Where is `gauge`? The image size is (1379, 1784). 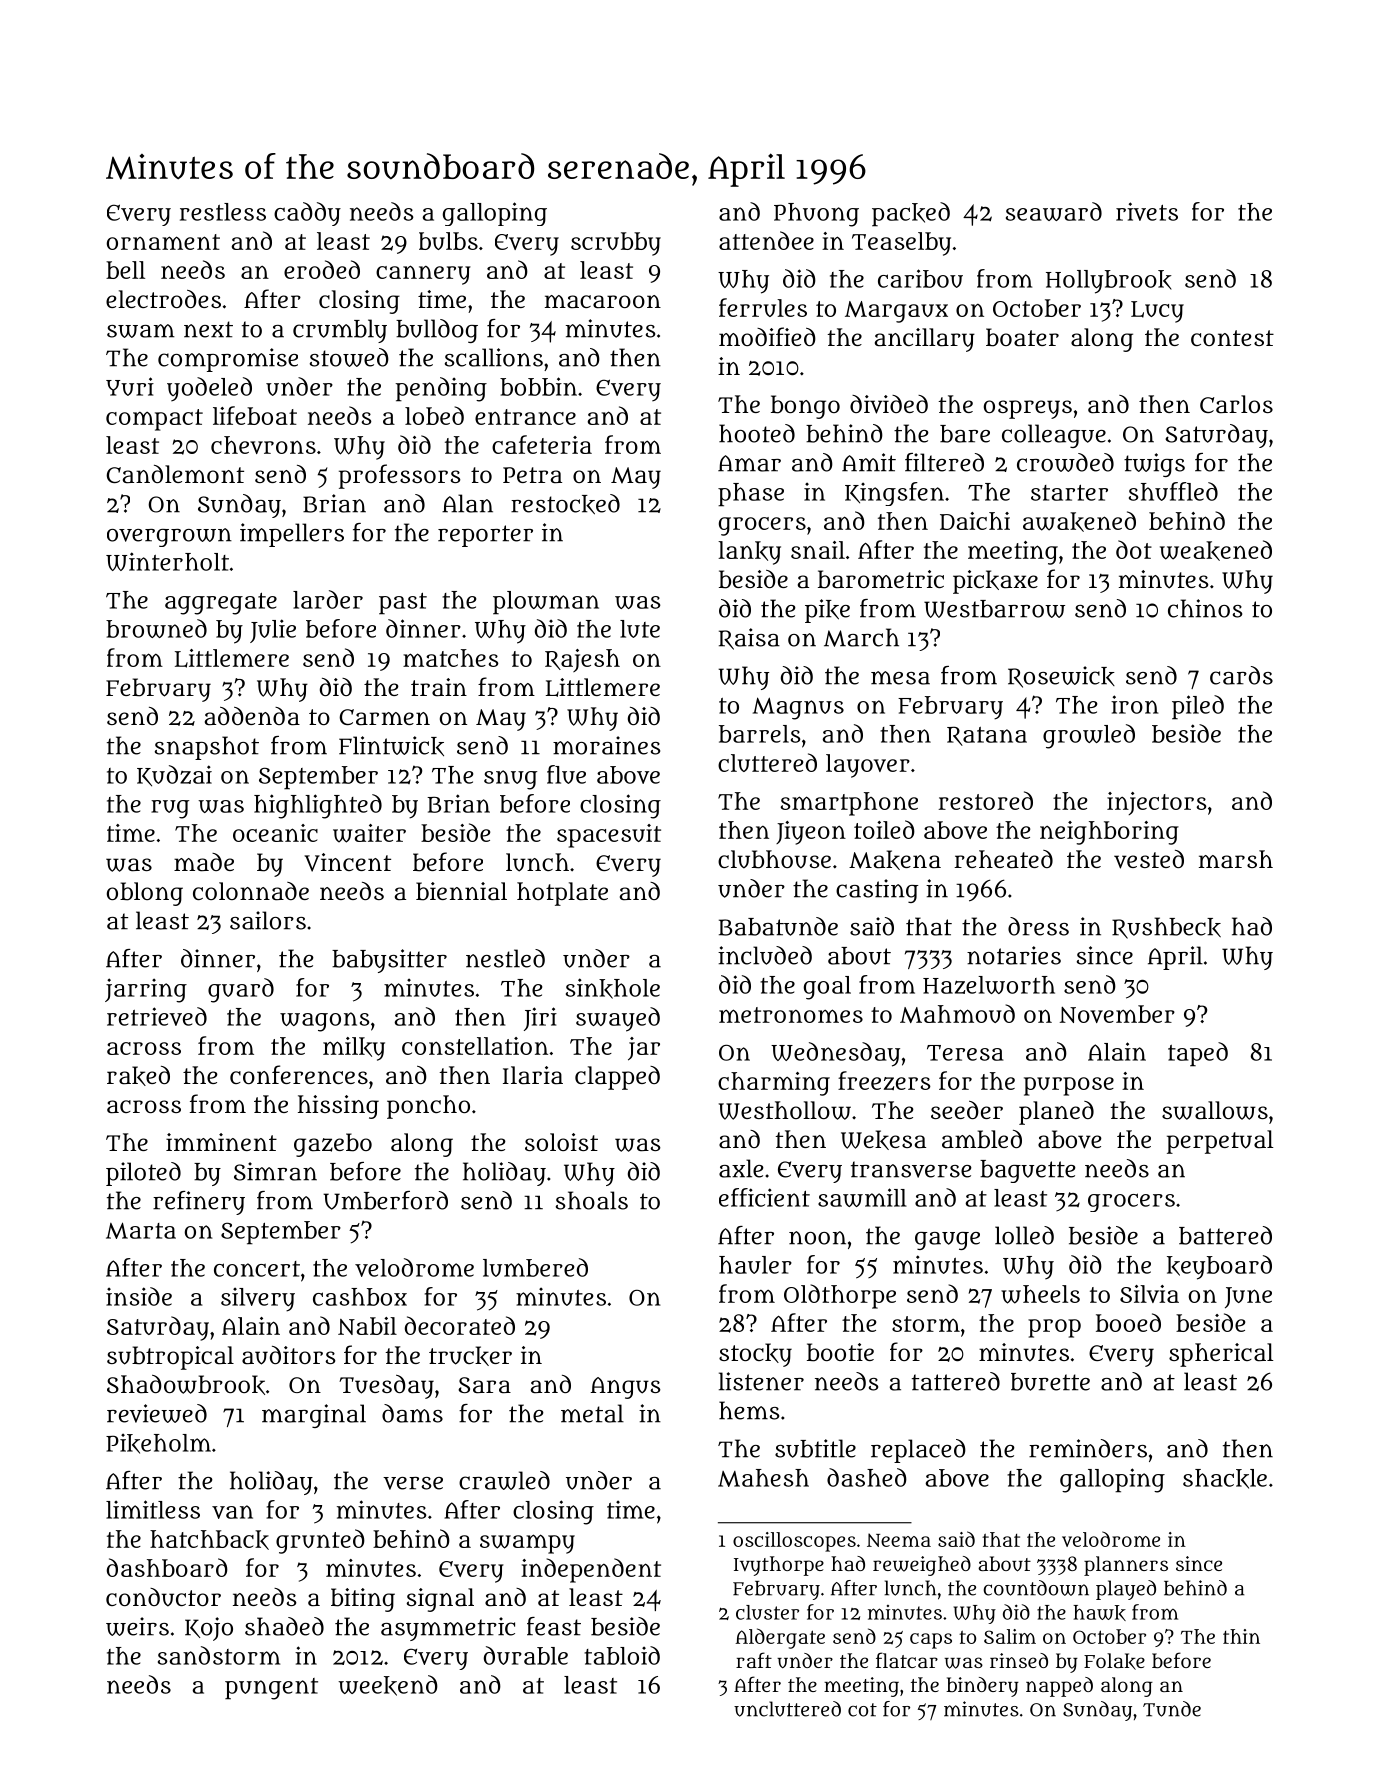 gauge is located at coordinates (947, 1241).
